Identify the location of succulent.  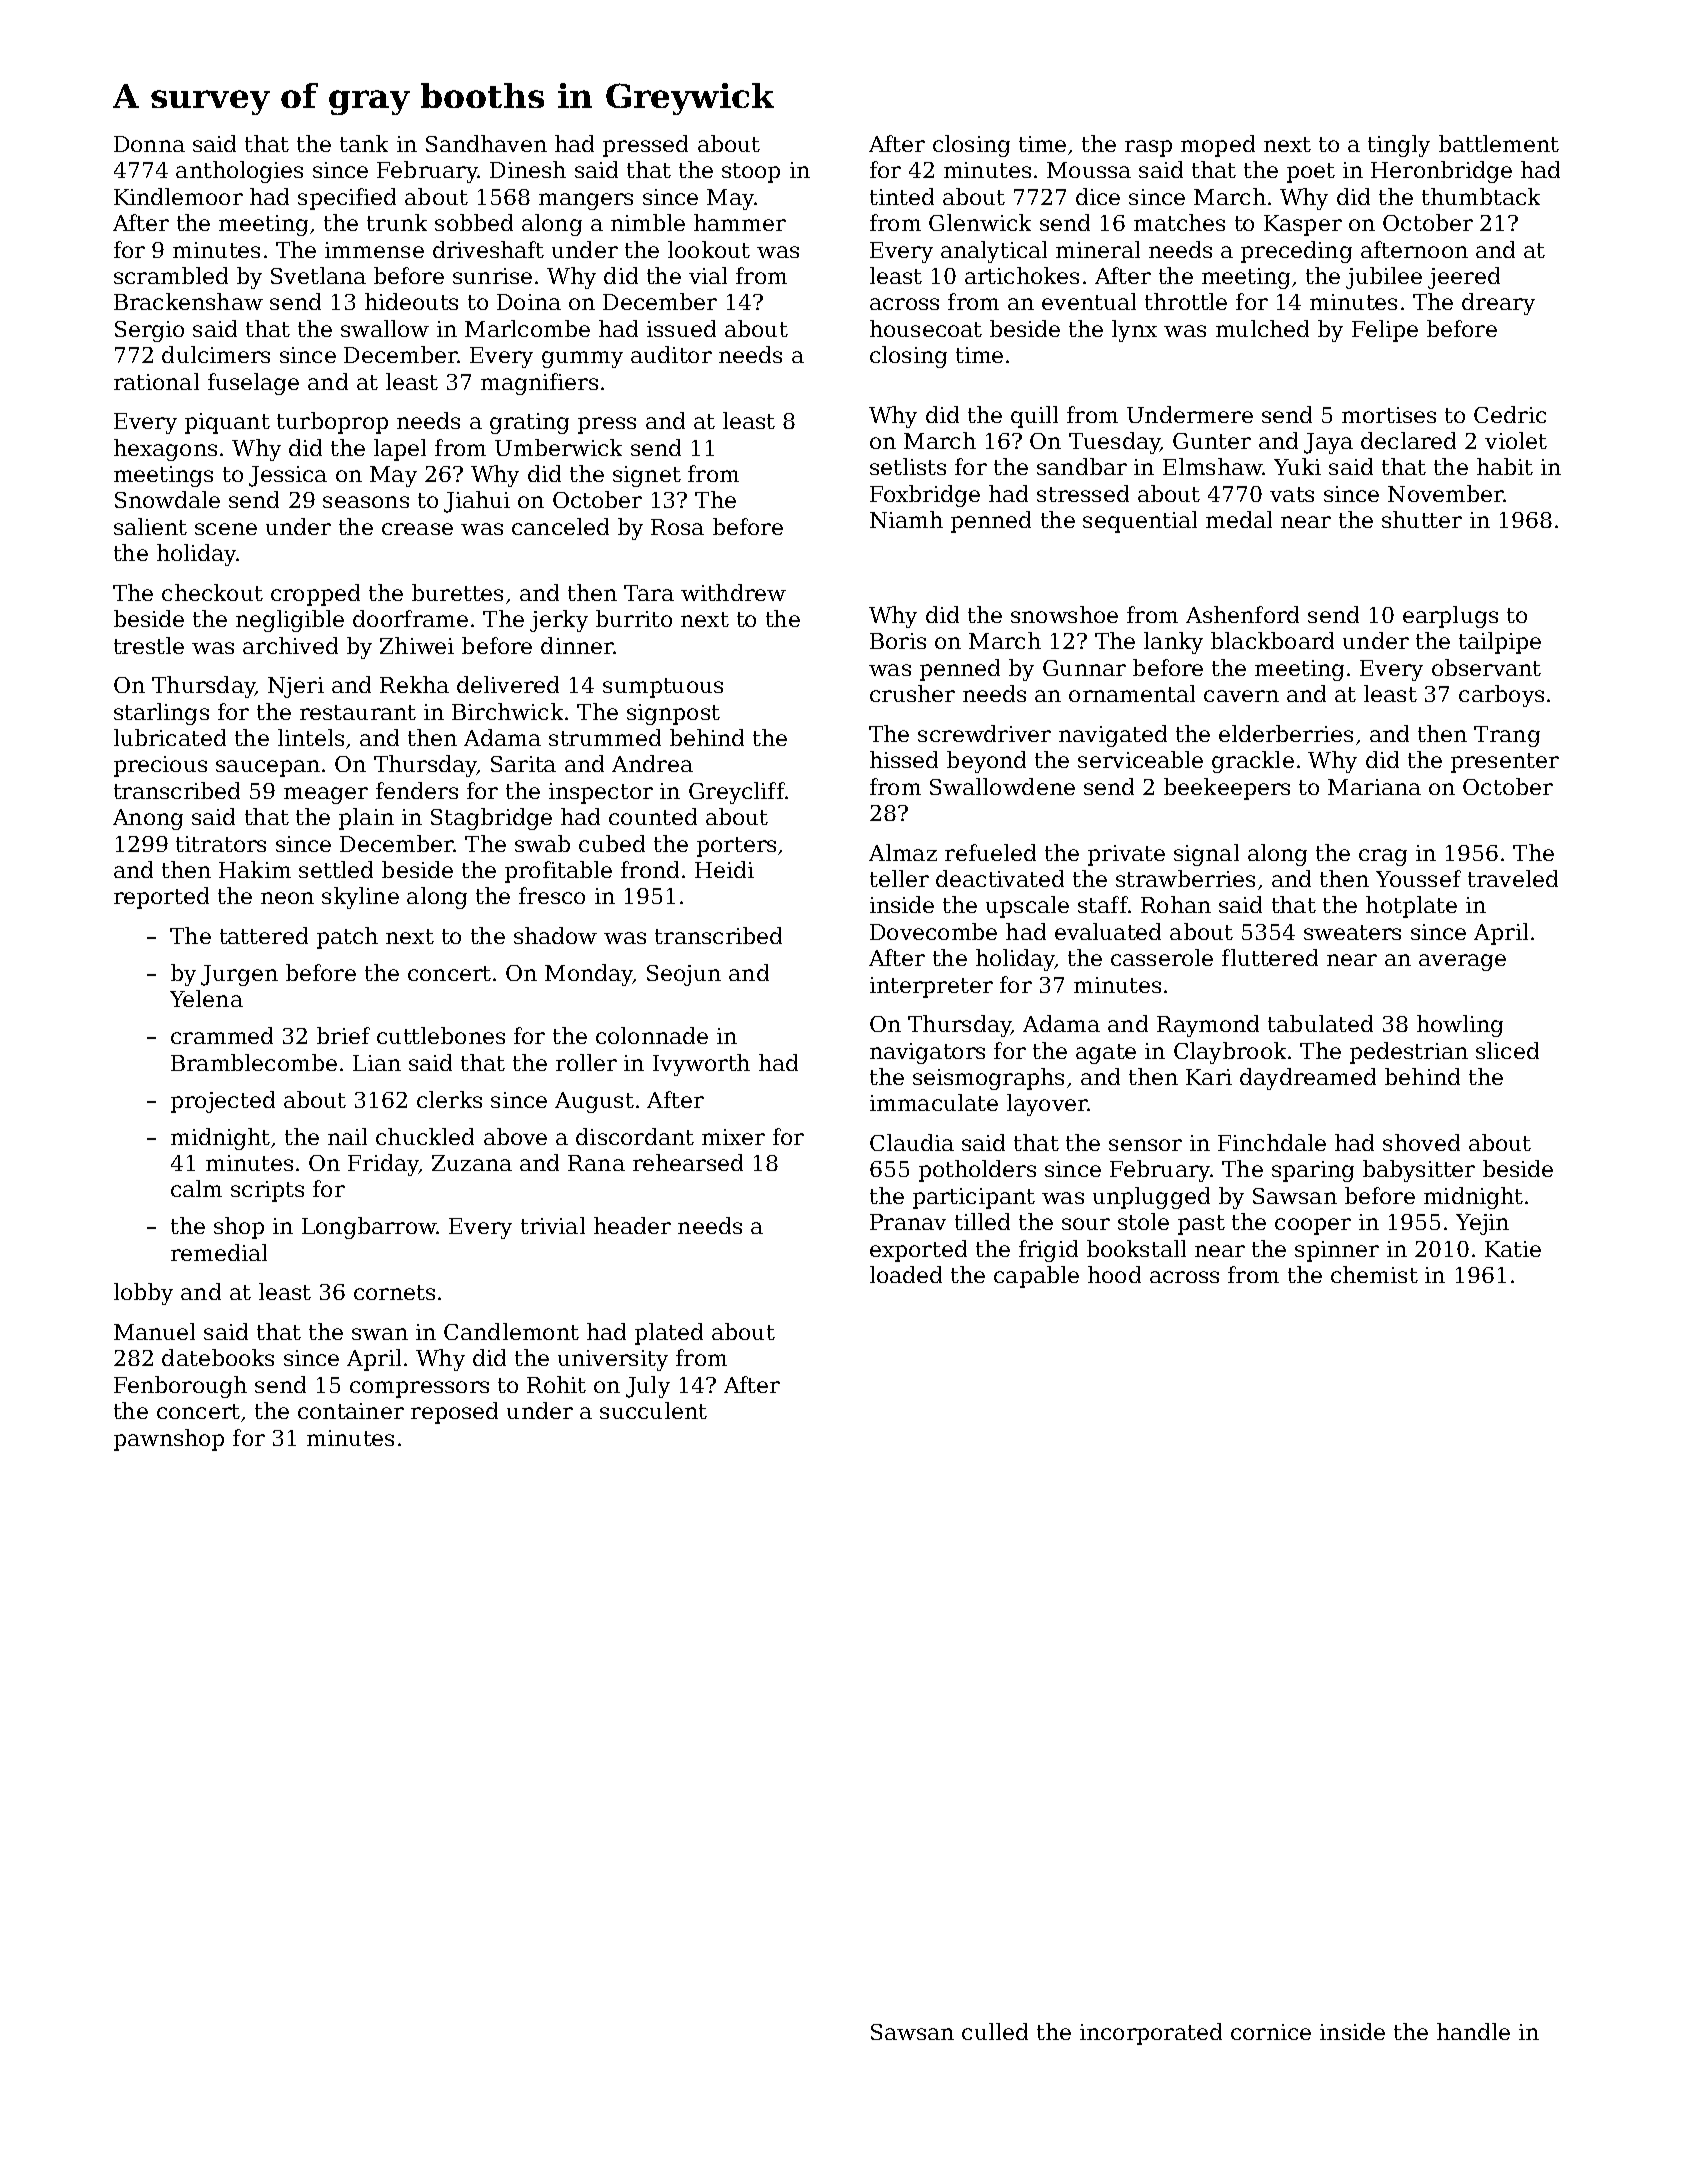
(653, 1410).
